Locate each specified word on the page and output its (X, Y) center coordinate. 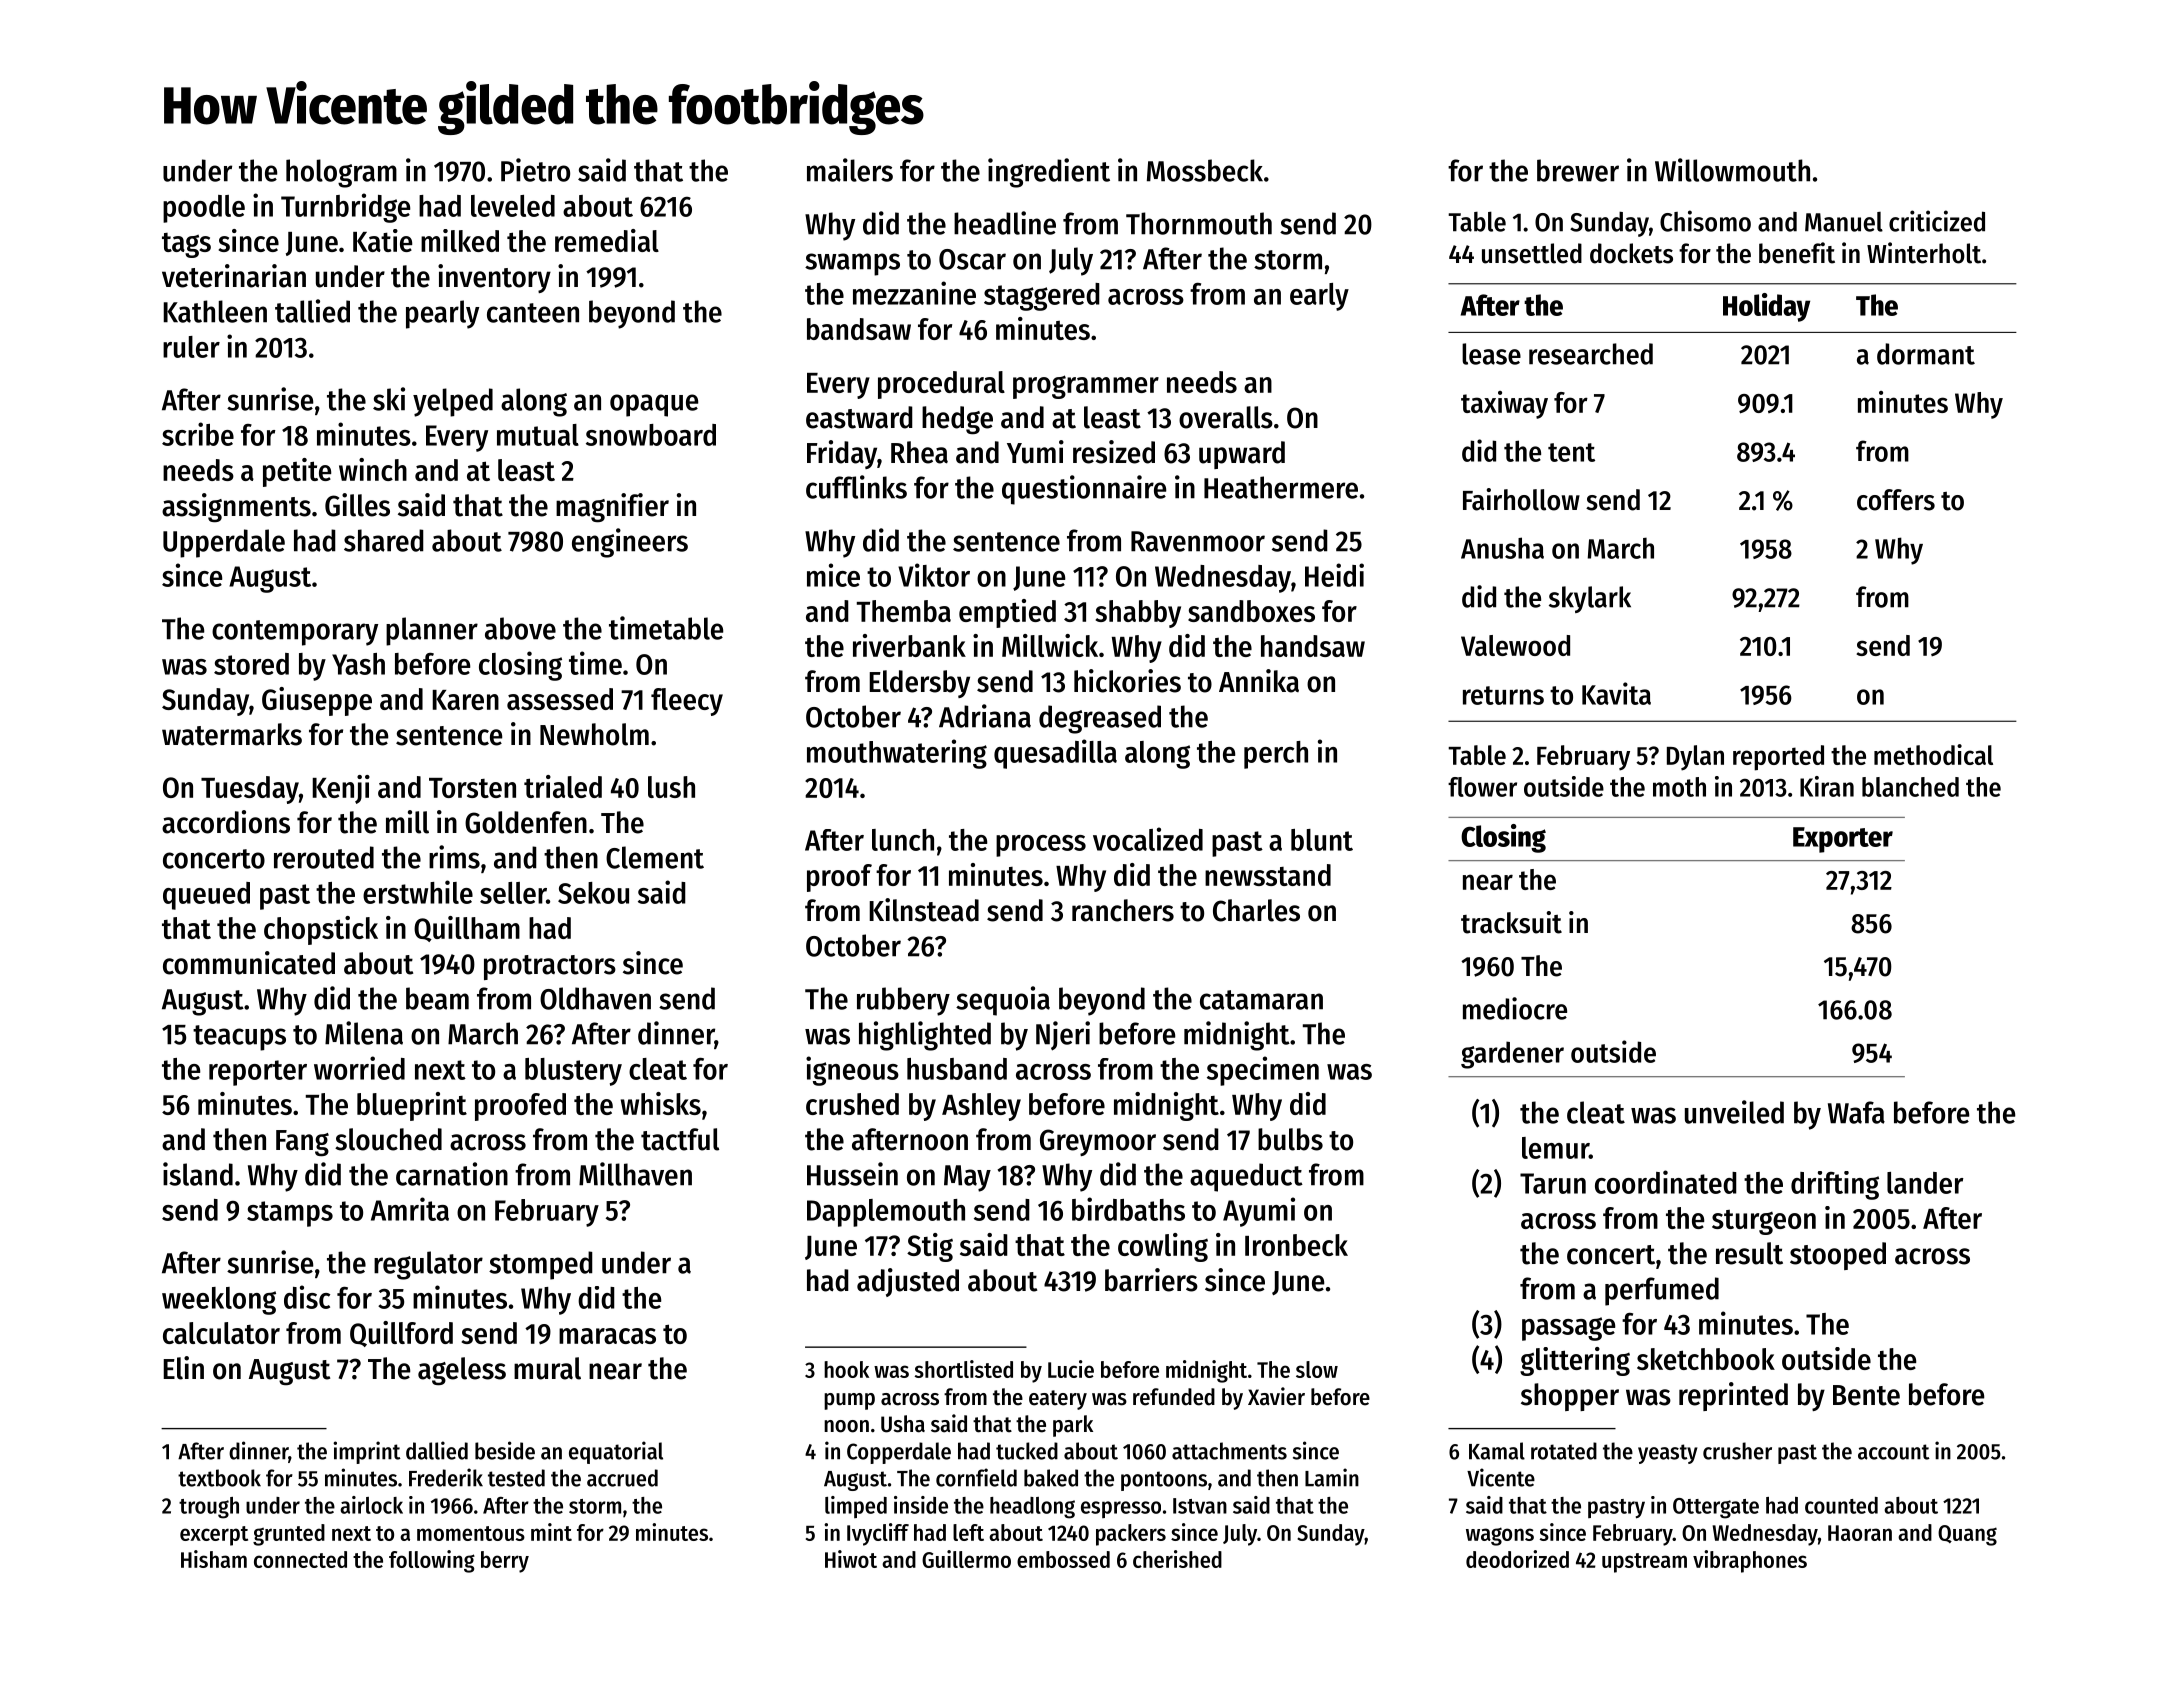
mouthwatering (897, 754)
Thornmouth (1199, 223)
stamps (290, 1214)
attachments (1229, 1451)
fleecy (687, 702)
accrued (622, 1478)
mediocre (1515, 1008)
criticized (1937, 221)
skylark (1590, 599)
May (967, 1178)
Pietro (535, 170)
